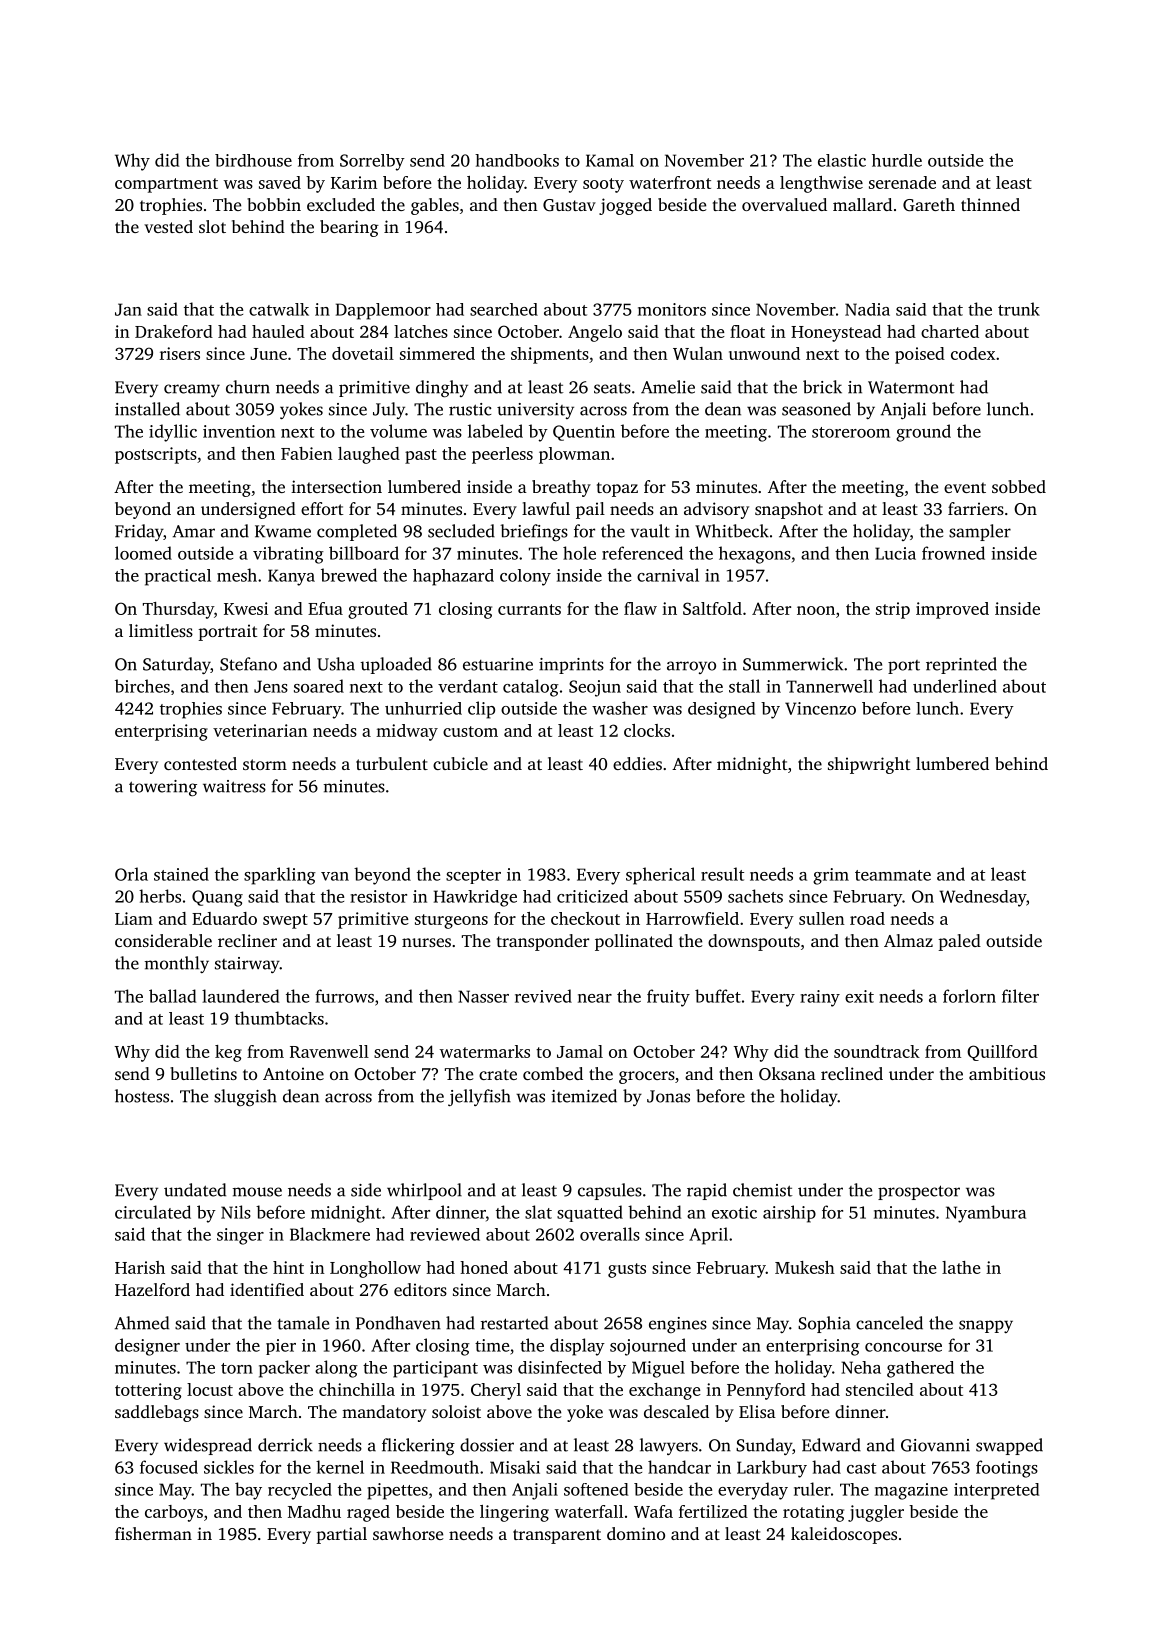 The height and width of the document is (1646, 1164). Describe the element at coordinates (961, 665) in the document. I see `reprinted` at that location.
